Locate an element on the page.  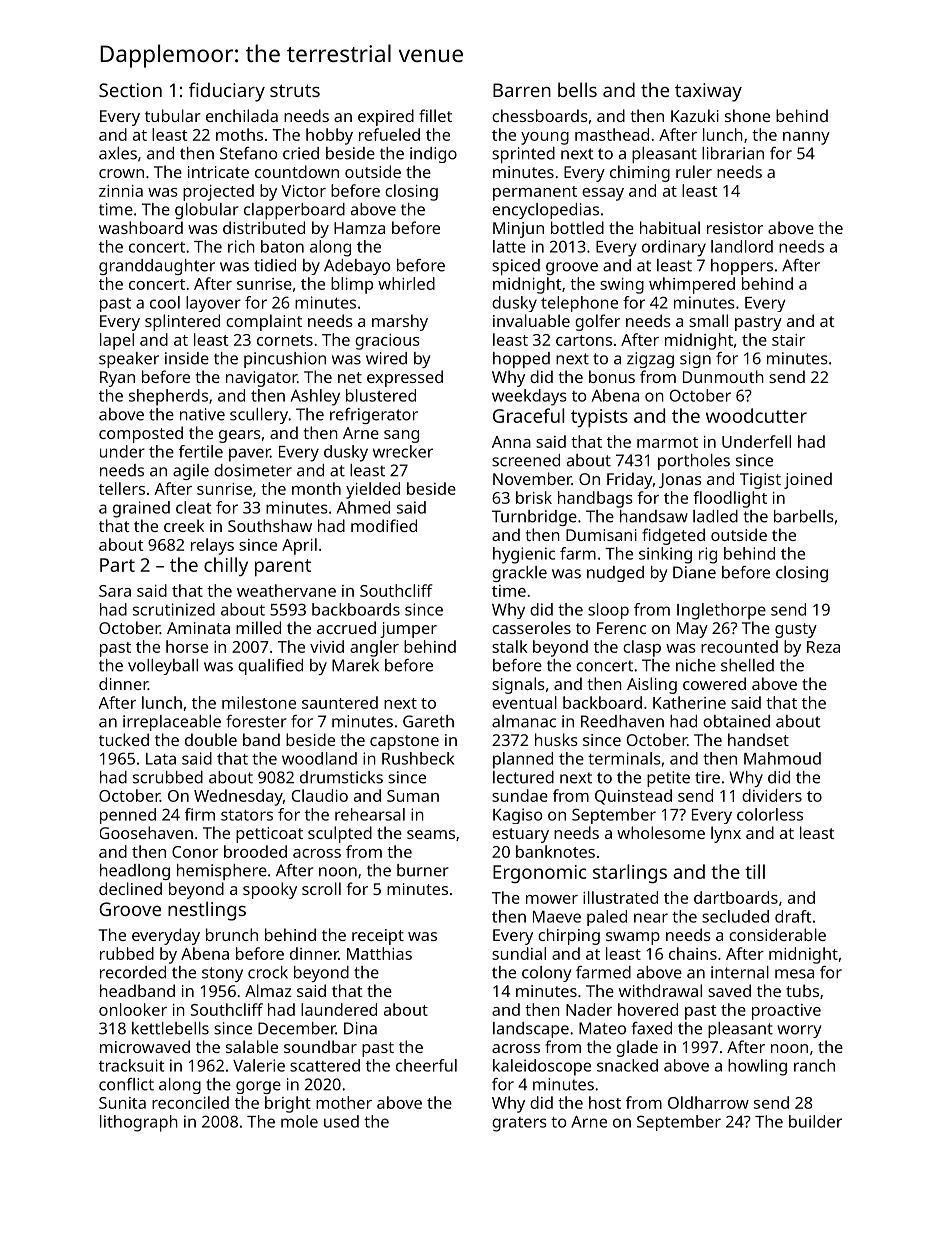
irreplaceable is located at coordinates (172, 723).
